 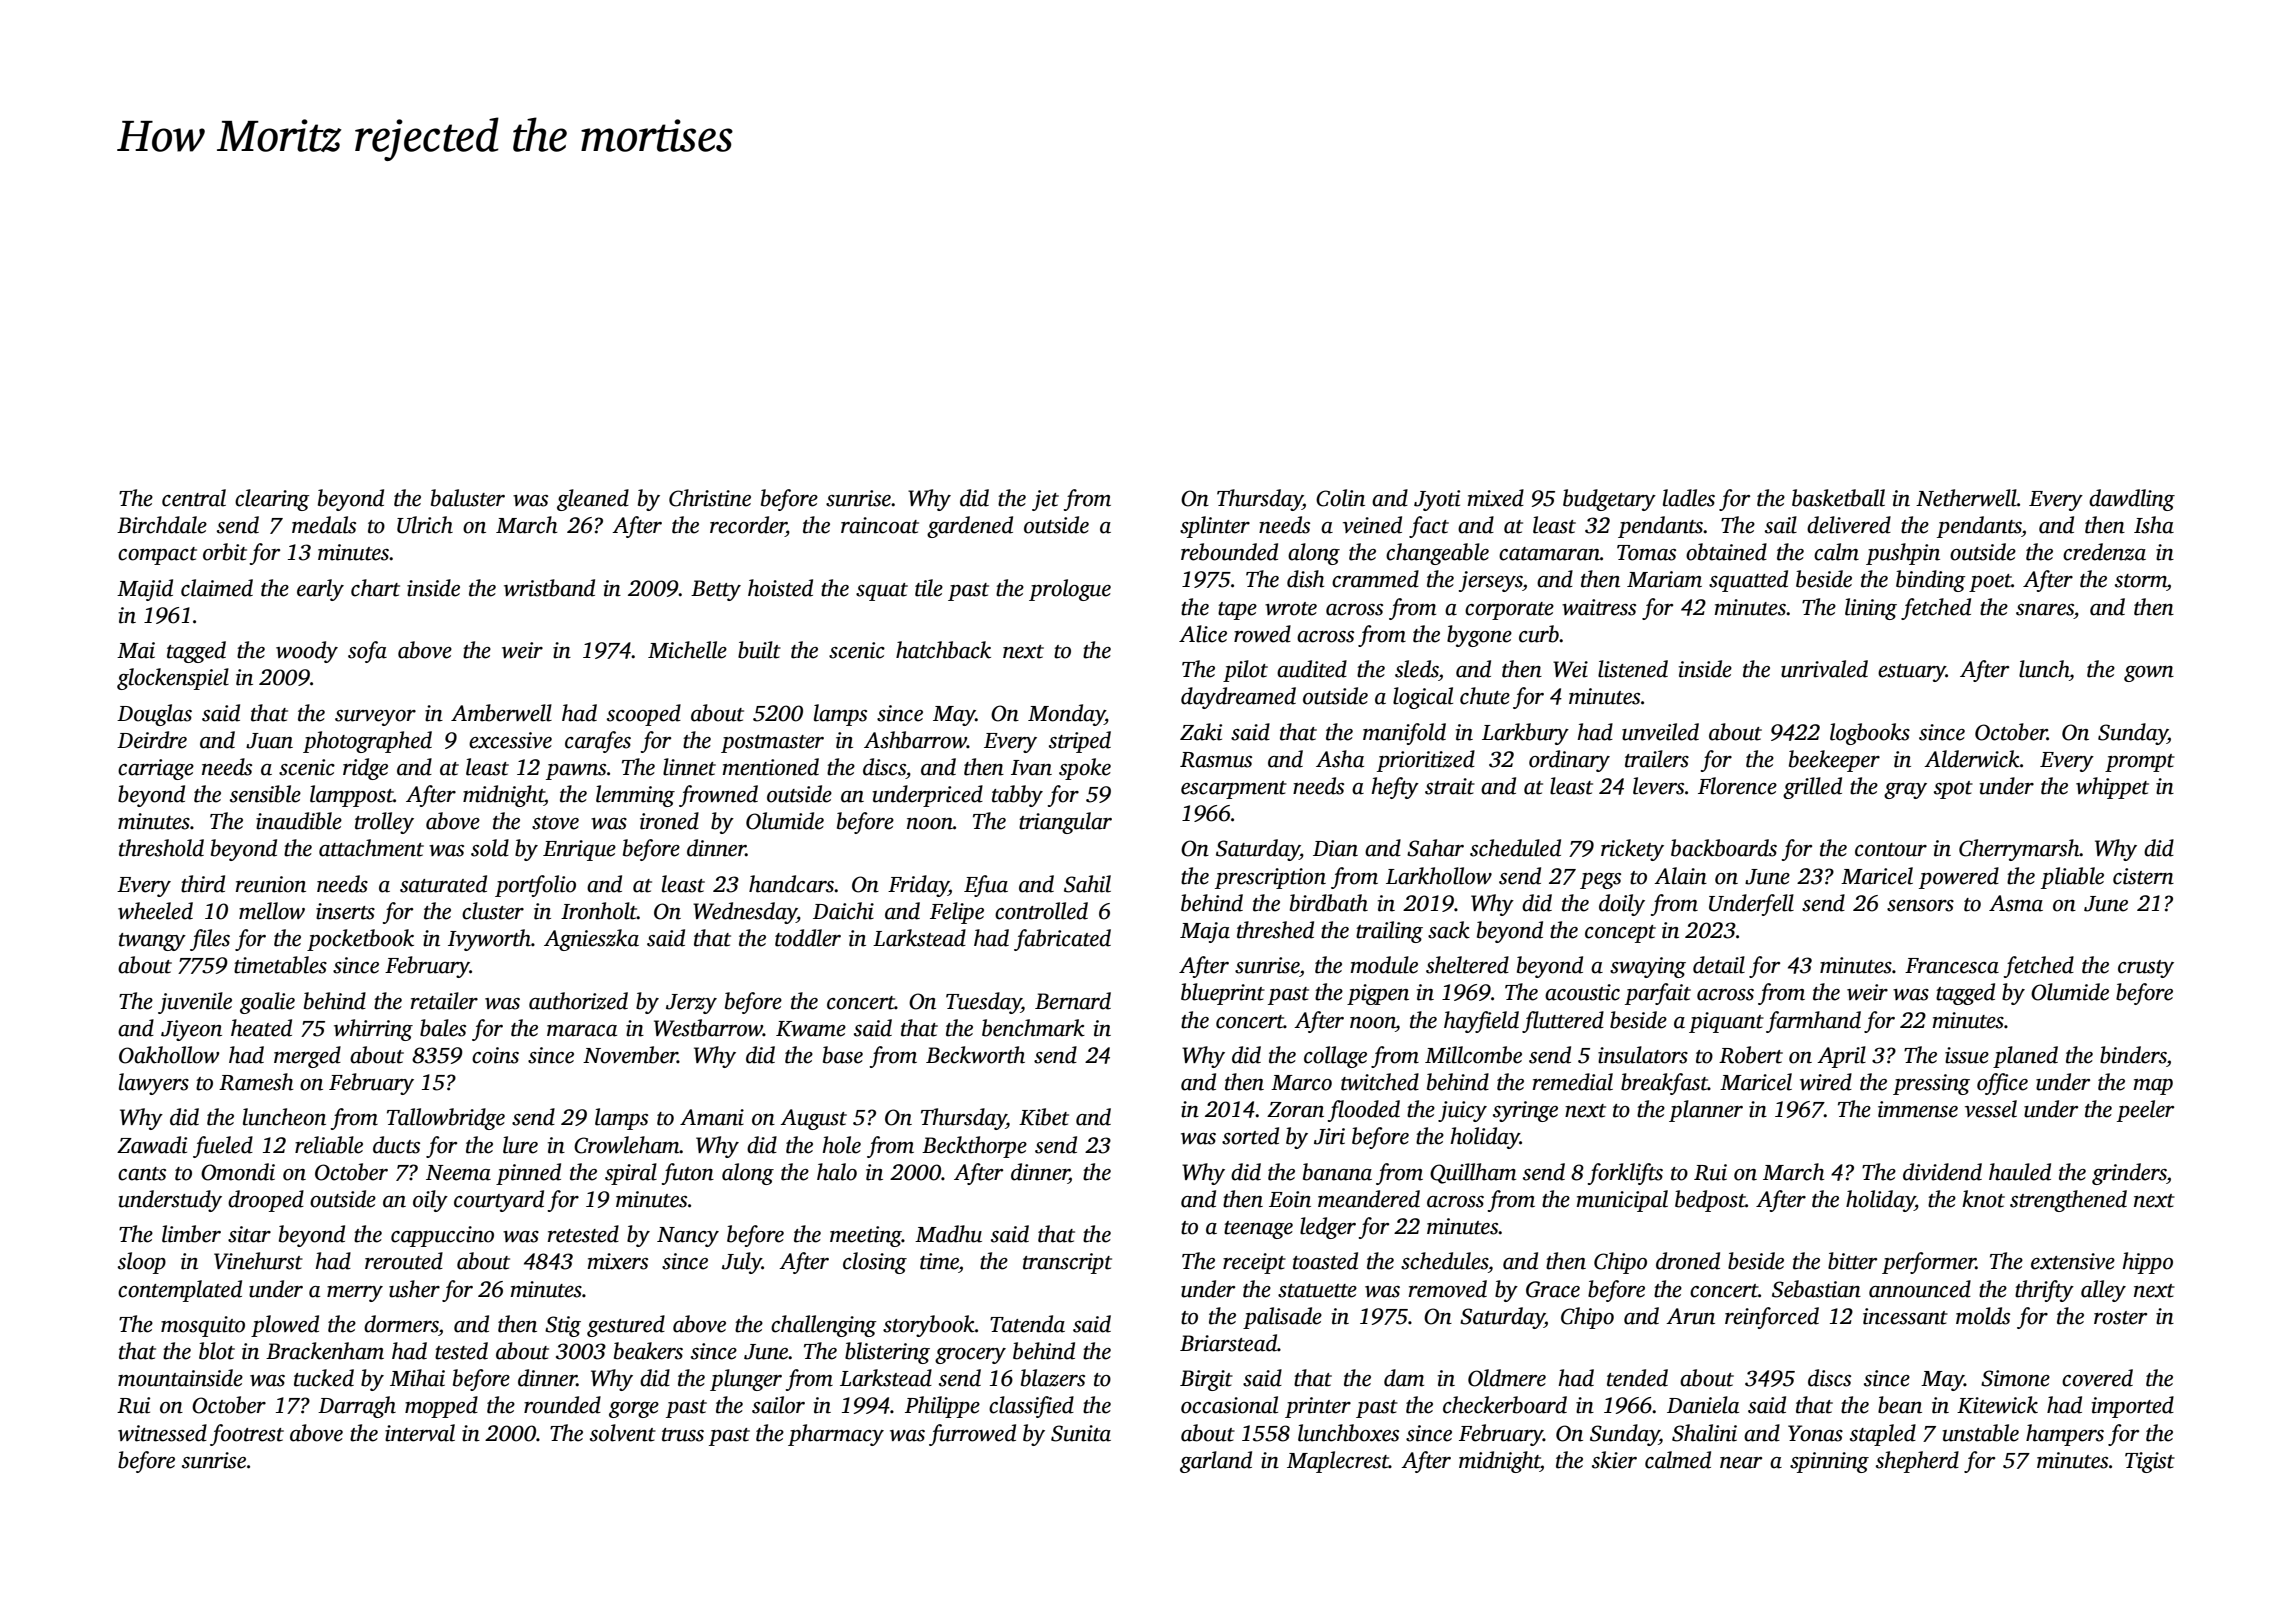 I want to click on challenging, so click(x=823, y=1326).
